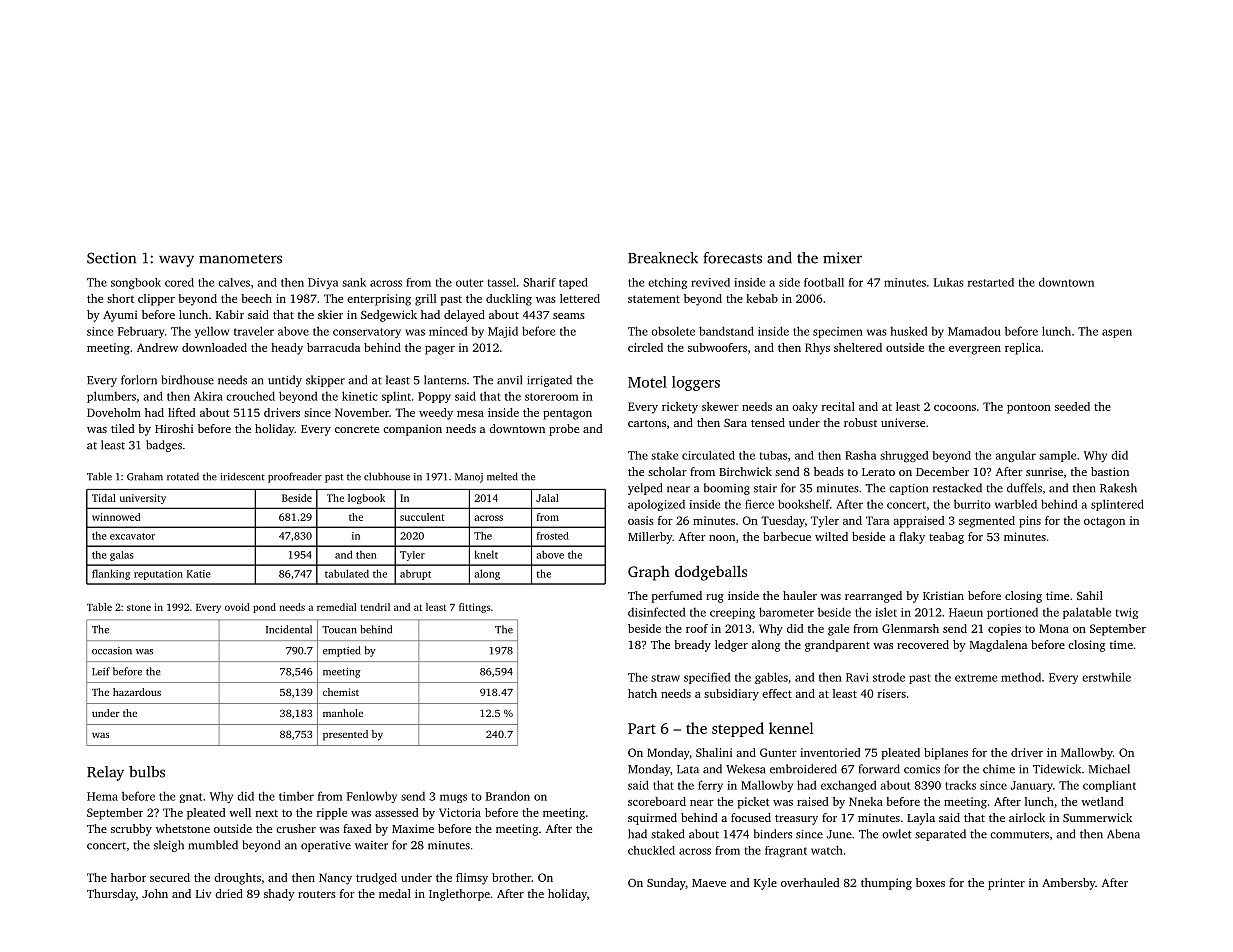 The width and height of the screenshot is (1233, 952). Describe the element at coordinates (791, 728) in the screenshot. I see `kennel` at that location.
